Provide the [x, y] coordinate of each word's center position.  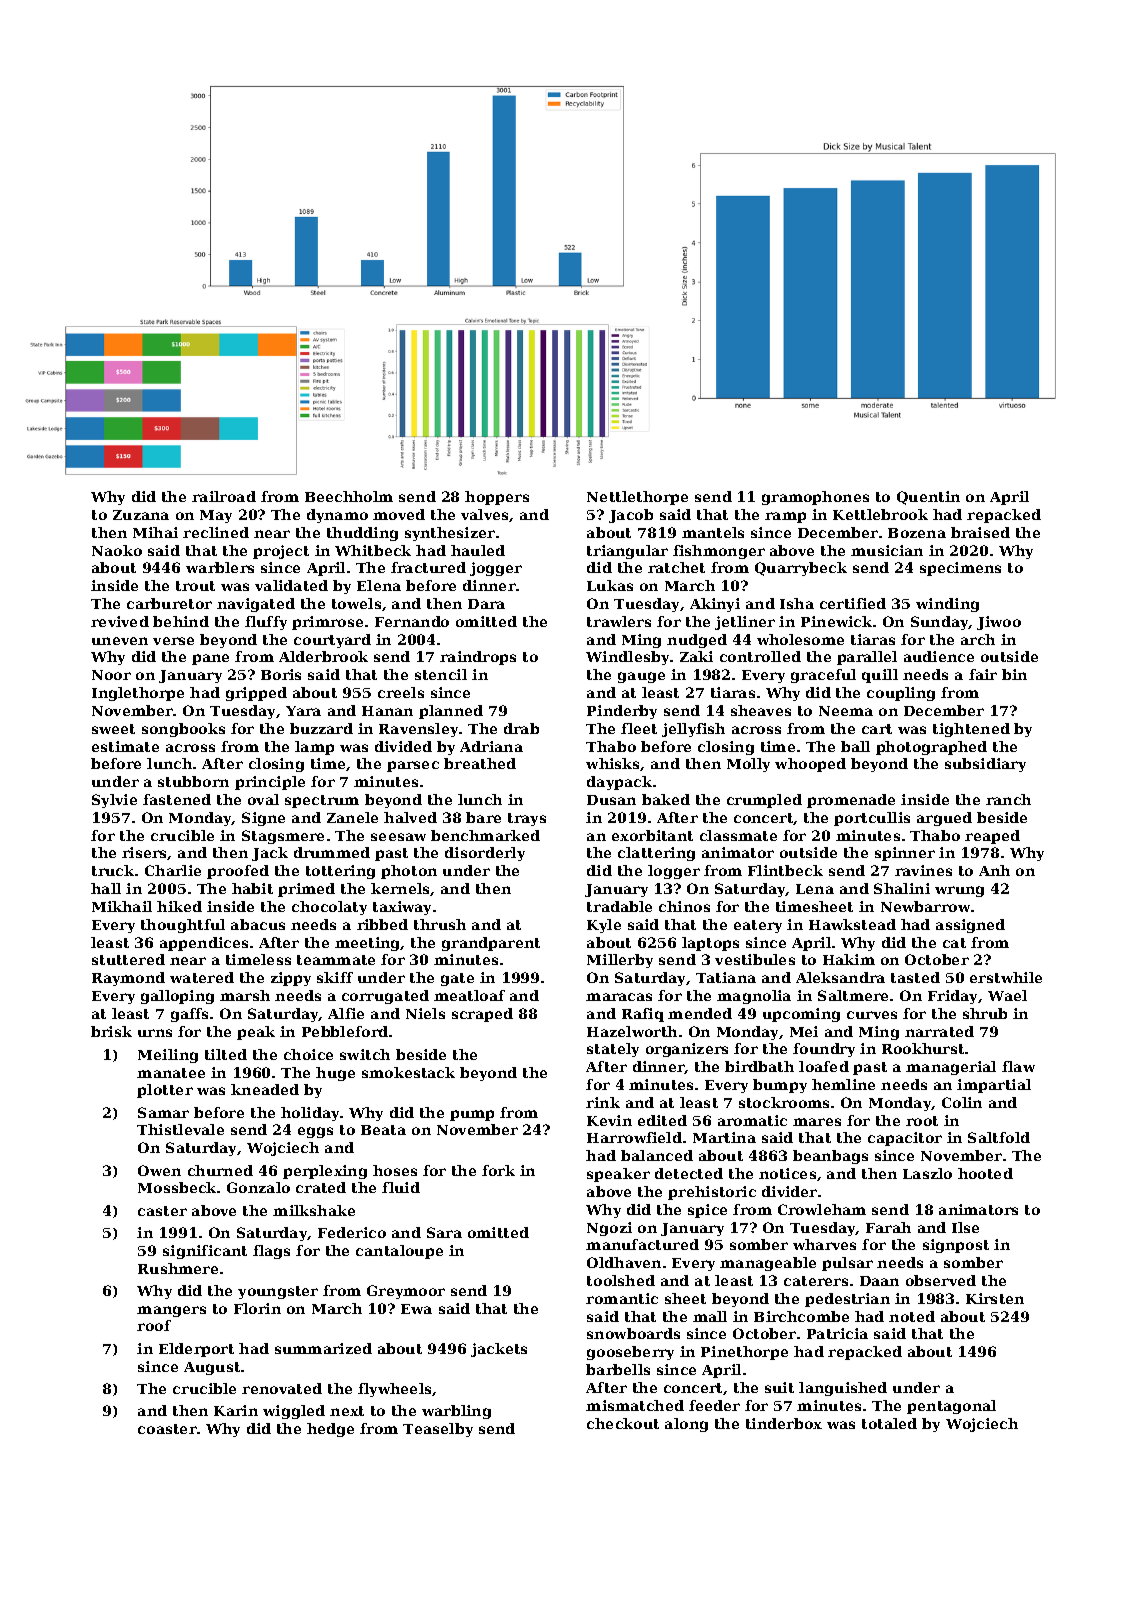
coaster [167, 1429]
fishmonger [719, 552]
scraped [482, 1015]
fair [983, 674]
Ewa [416, 1309]
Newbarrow [925, 906]
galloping [177, 997]
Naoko [117, 550]
